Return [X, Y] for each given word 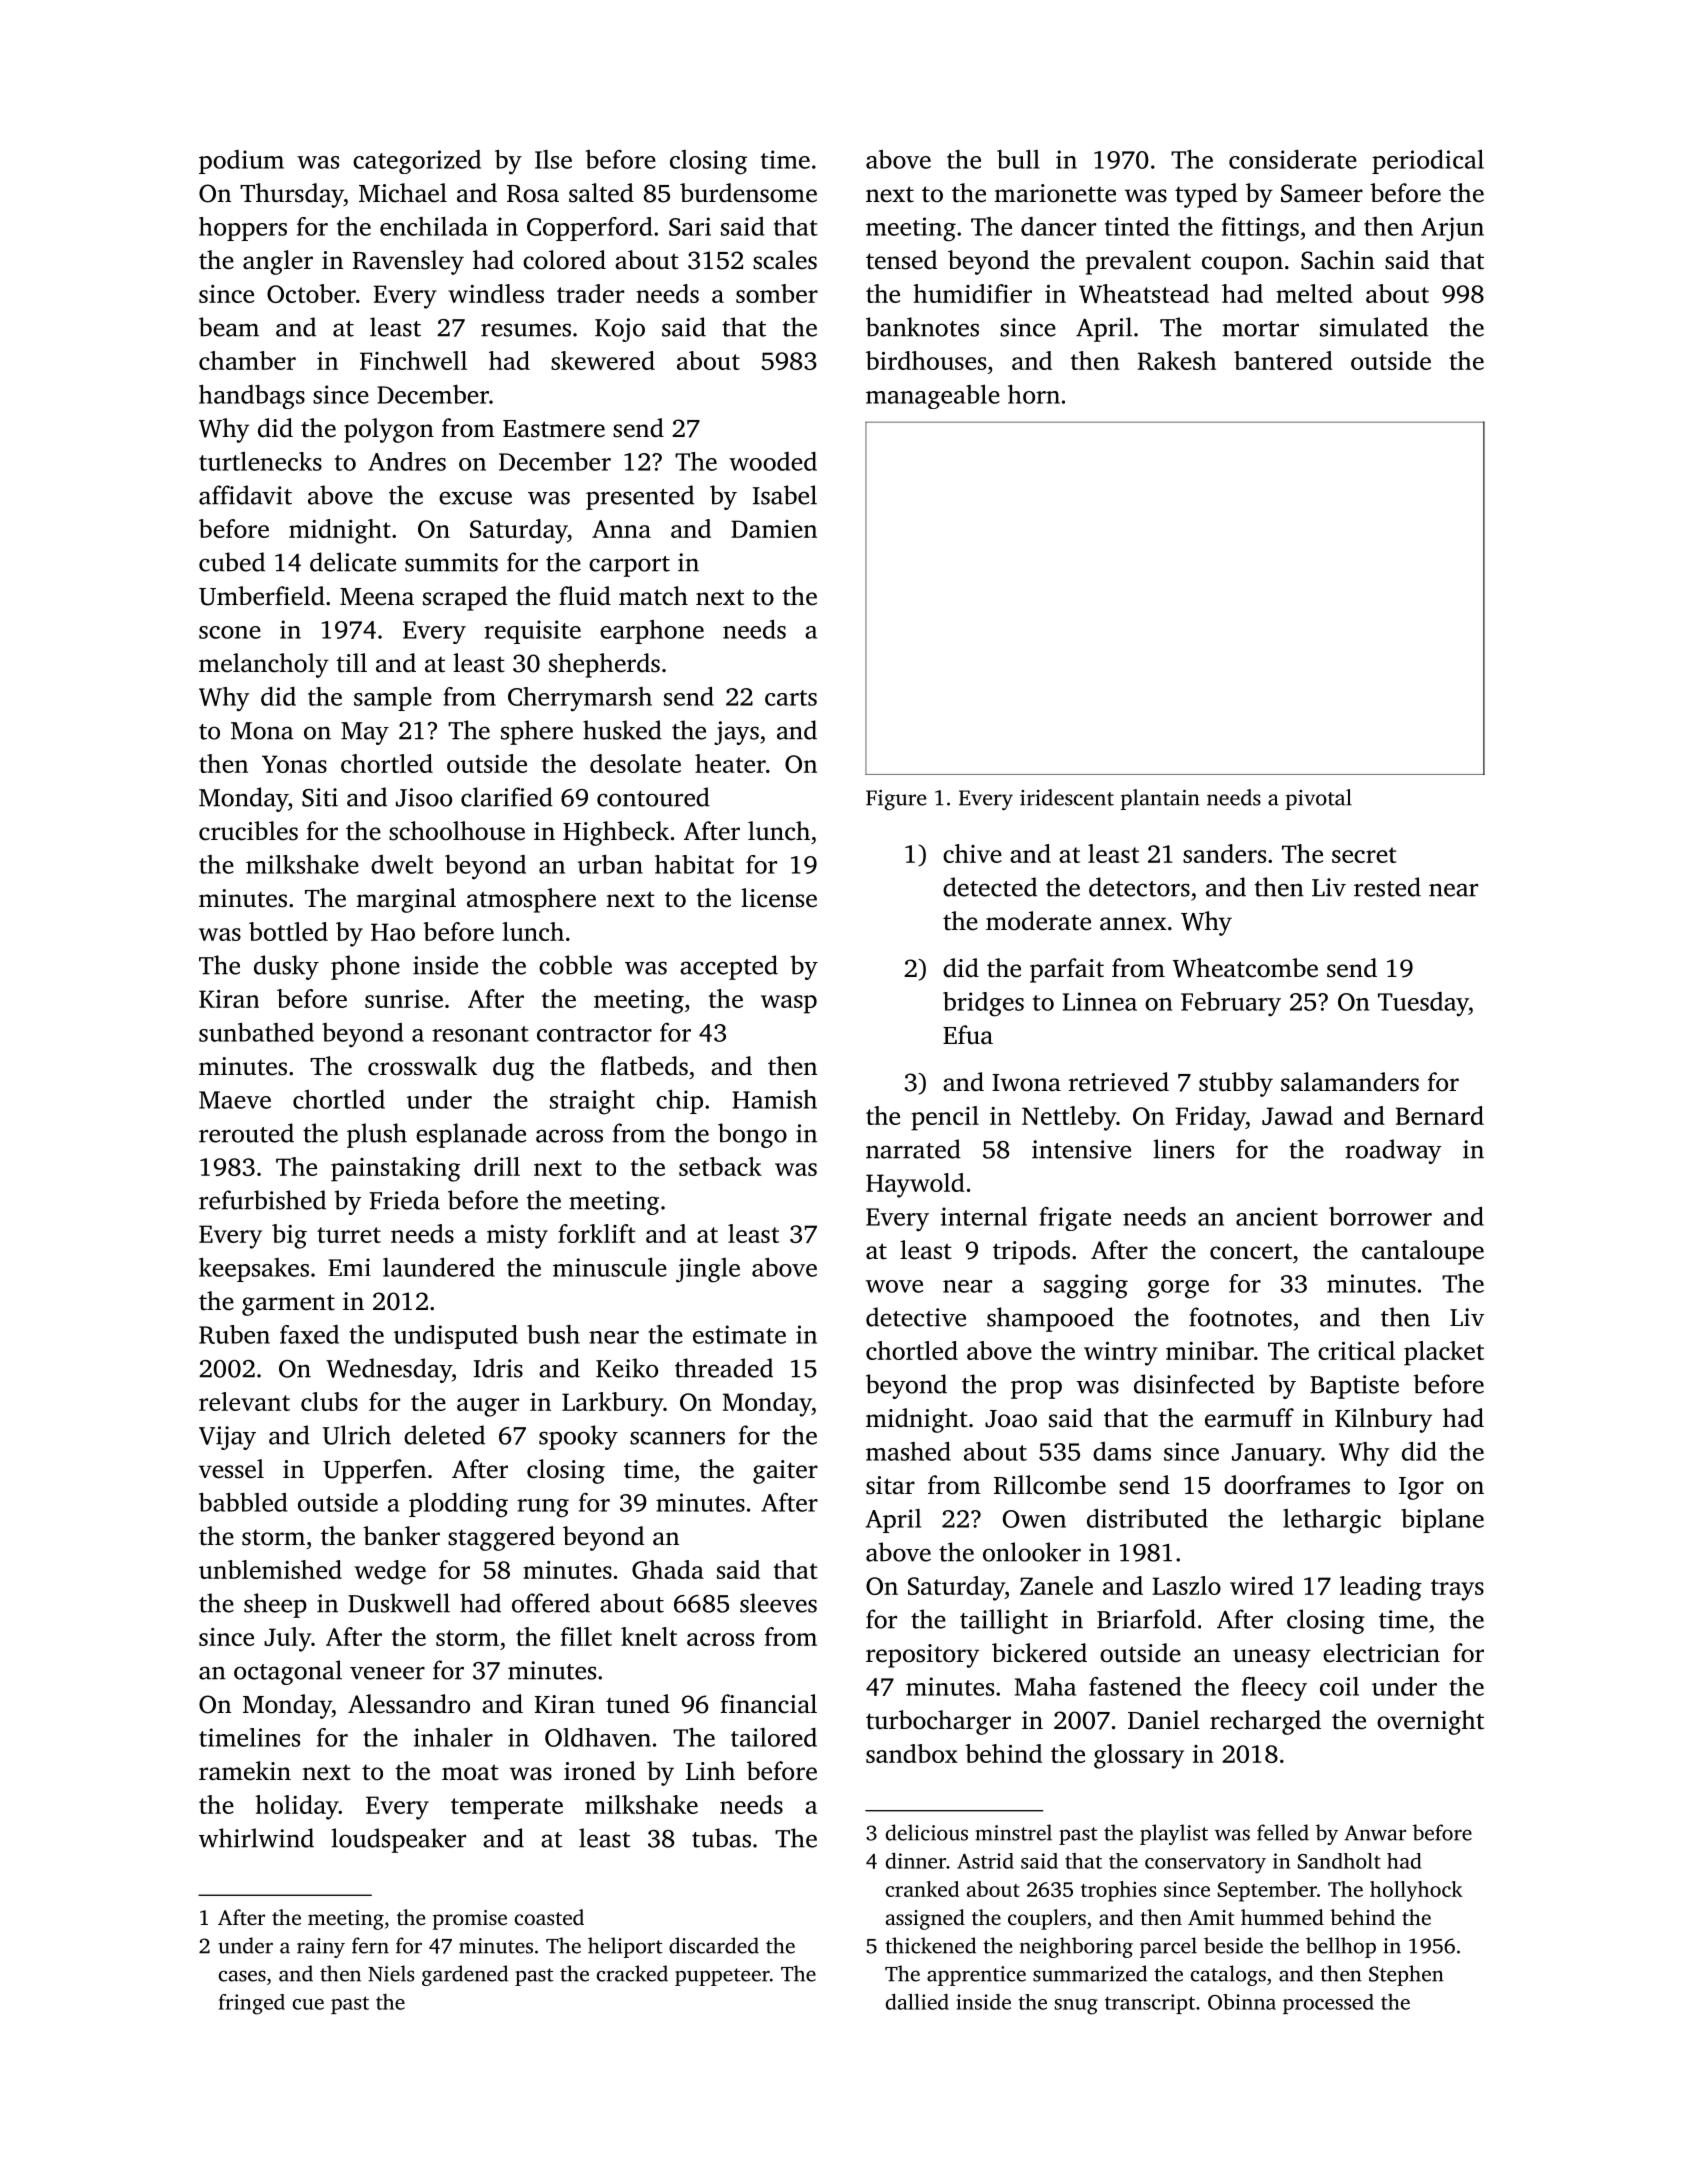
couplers [1047, 1919]
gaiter [785, 1472]
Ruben [234, 1334]
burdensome [748, 193]
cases [242, 1976]
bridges [983, 1004]
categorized [417, 162]
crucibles [248, 831]
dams [1122, 1451]
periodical [1428, 162]
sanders [1224, 853]
